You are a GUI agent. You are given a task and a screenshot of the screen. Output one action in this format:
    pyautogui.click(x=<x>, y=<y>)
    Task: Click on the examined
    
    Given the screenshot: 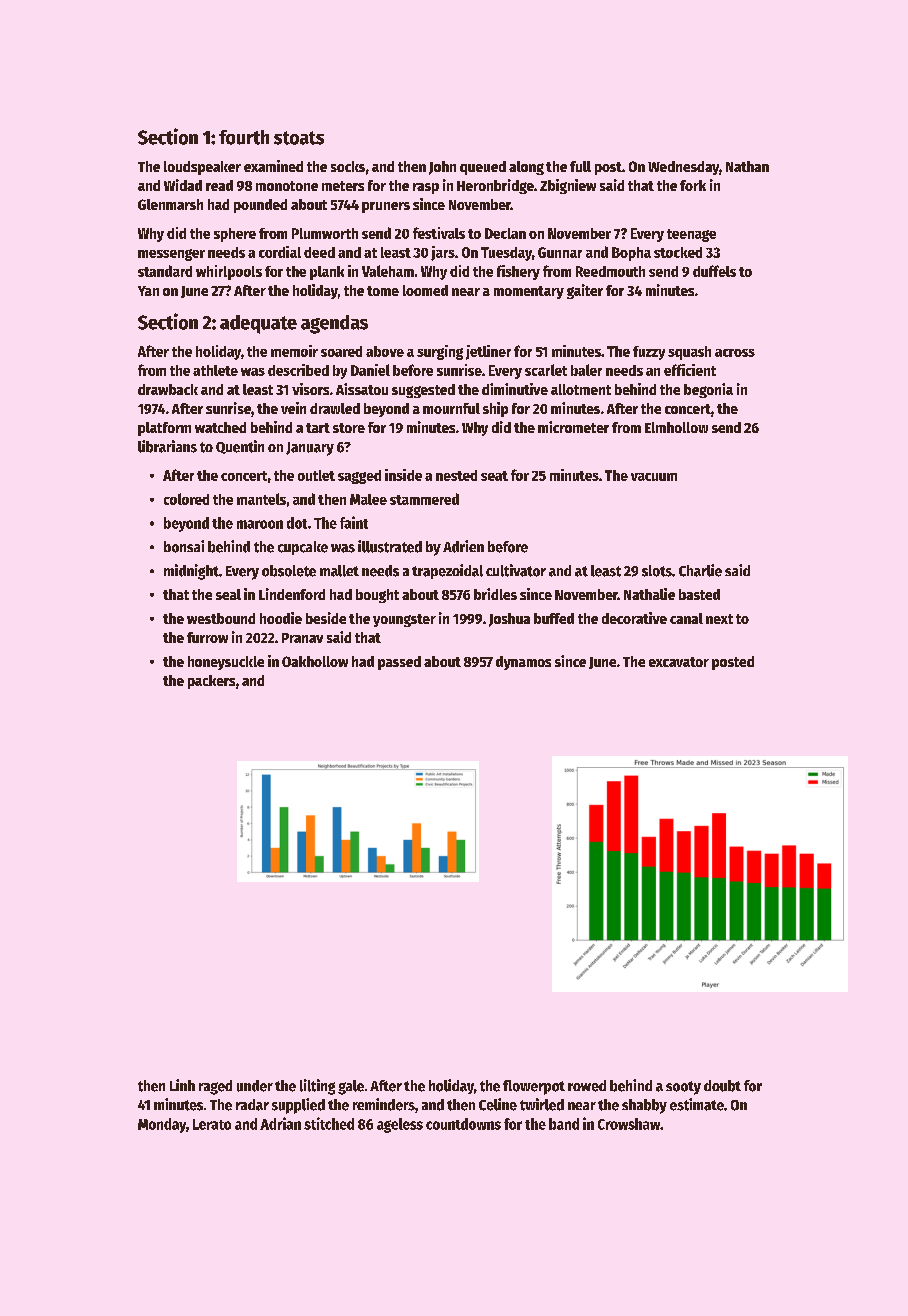 What is the action you would take?
    pyautogui.click(x=273, y=166)
